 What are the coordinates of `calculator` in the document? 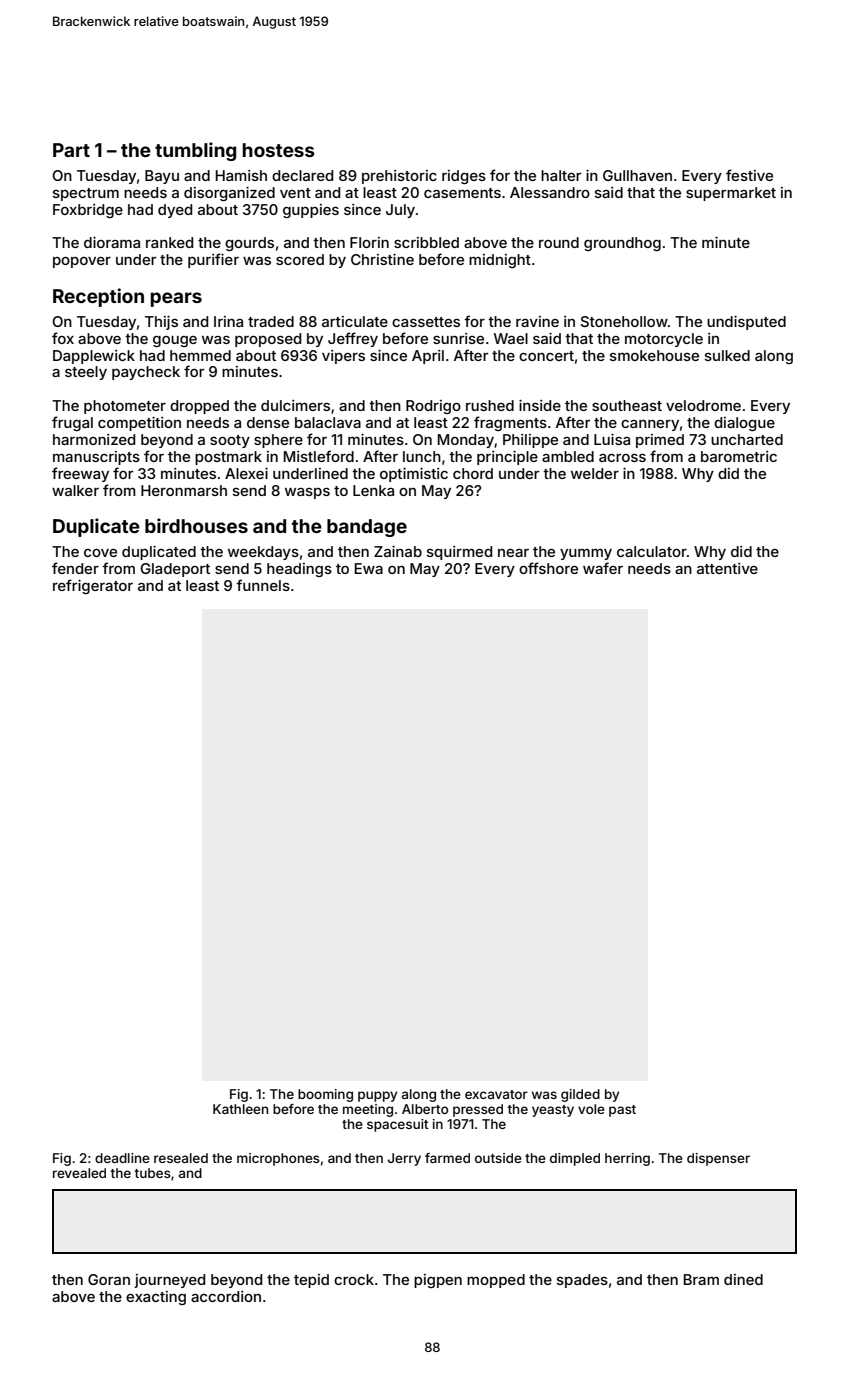 It's located at (652, 551).
